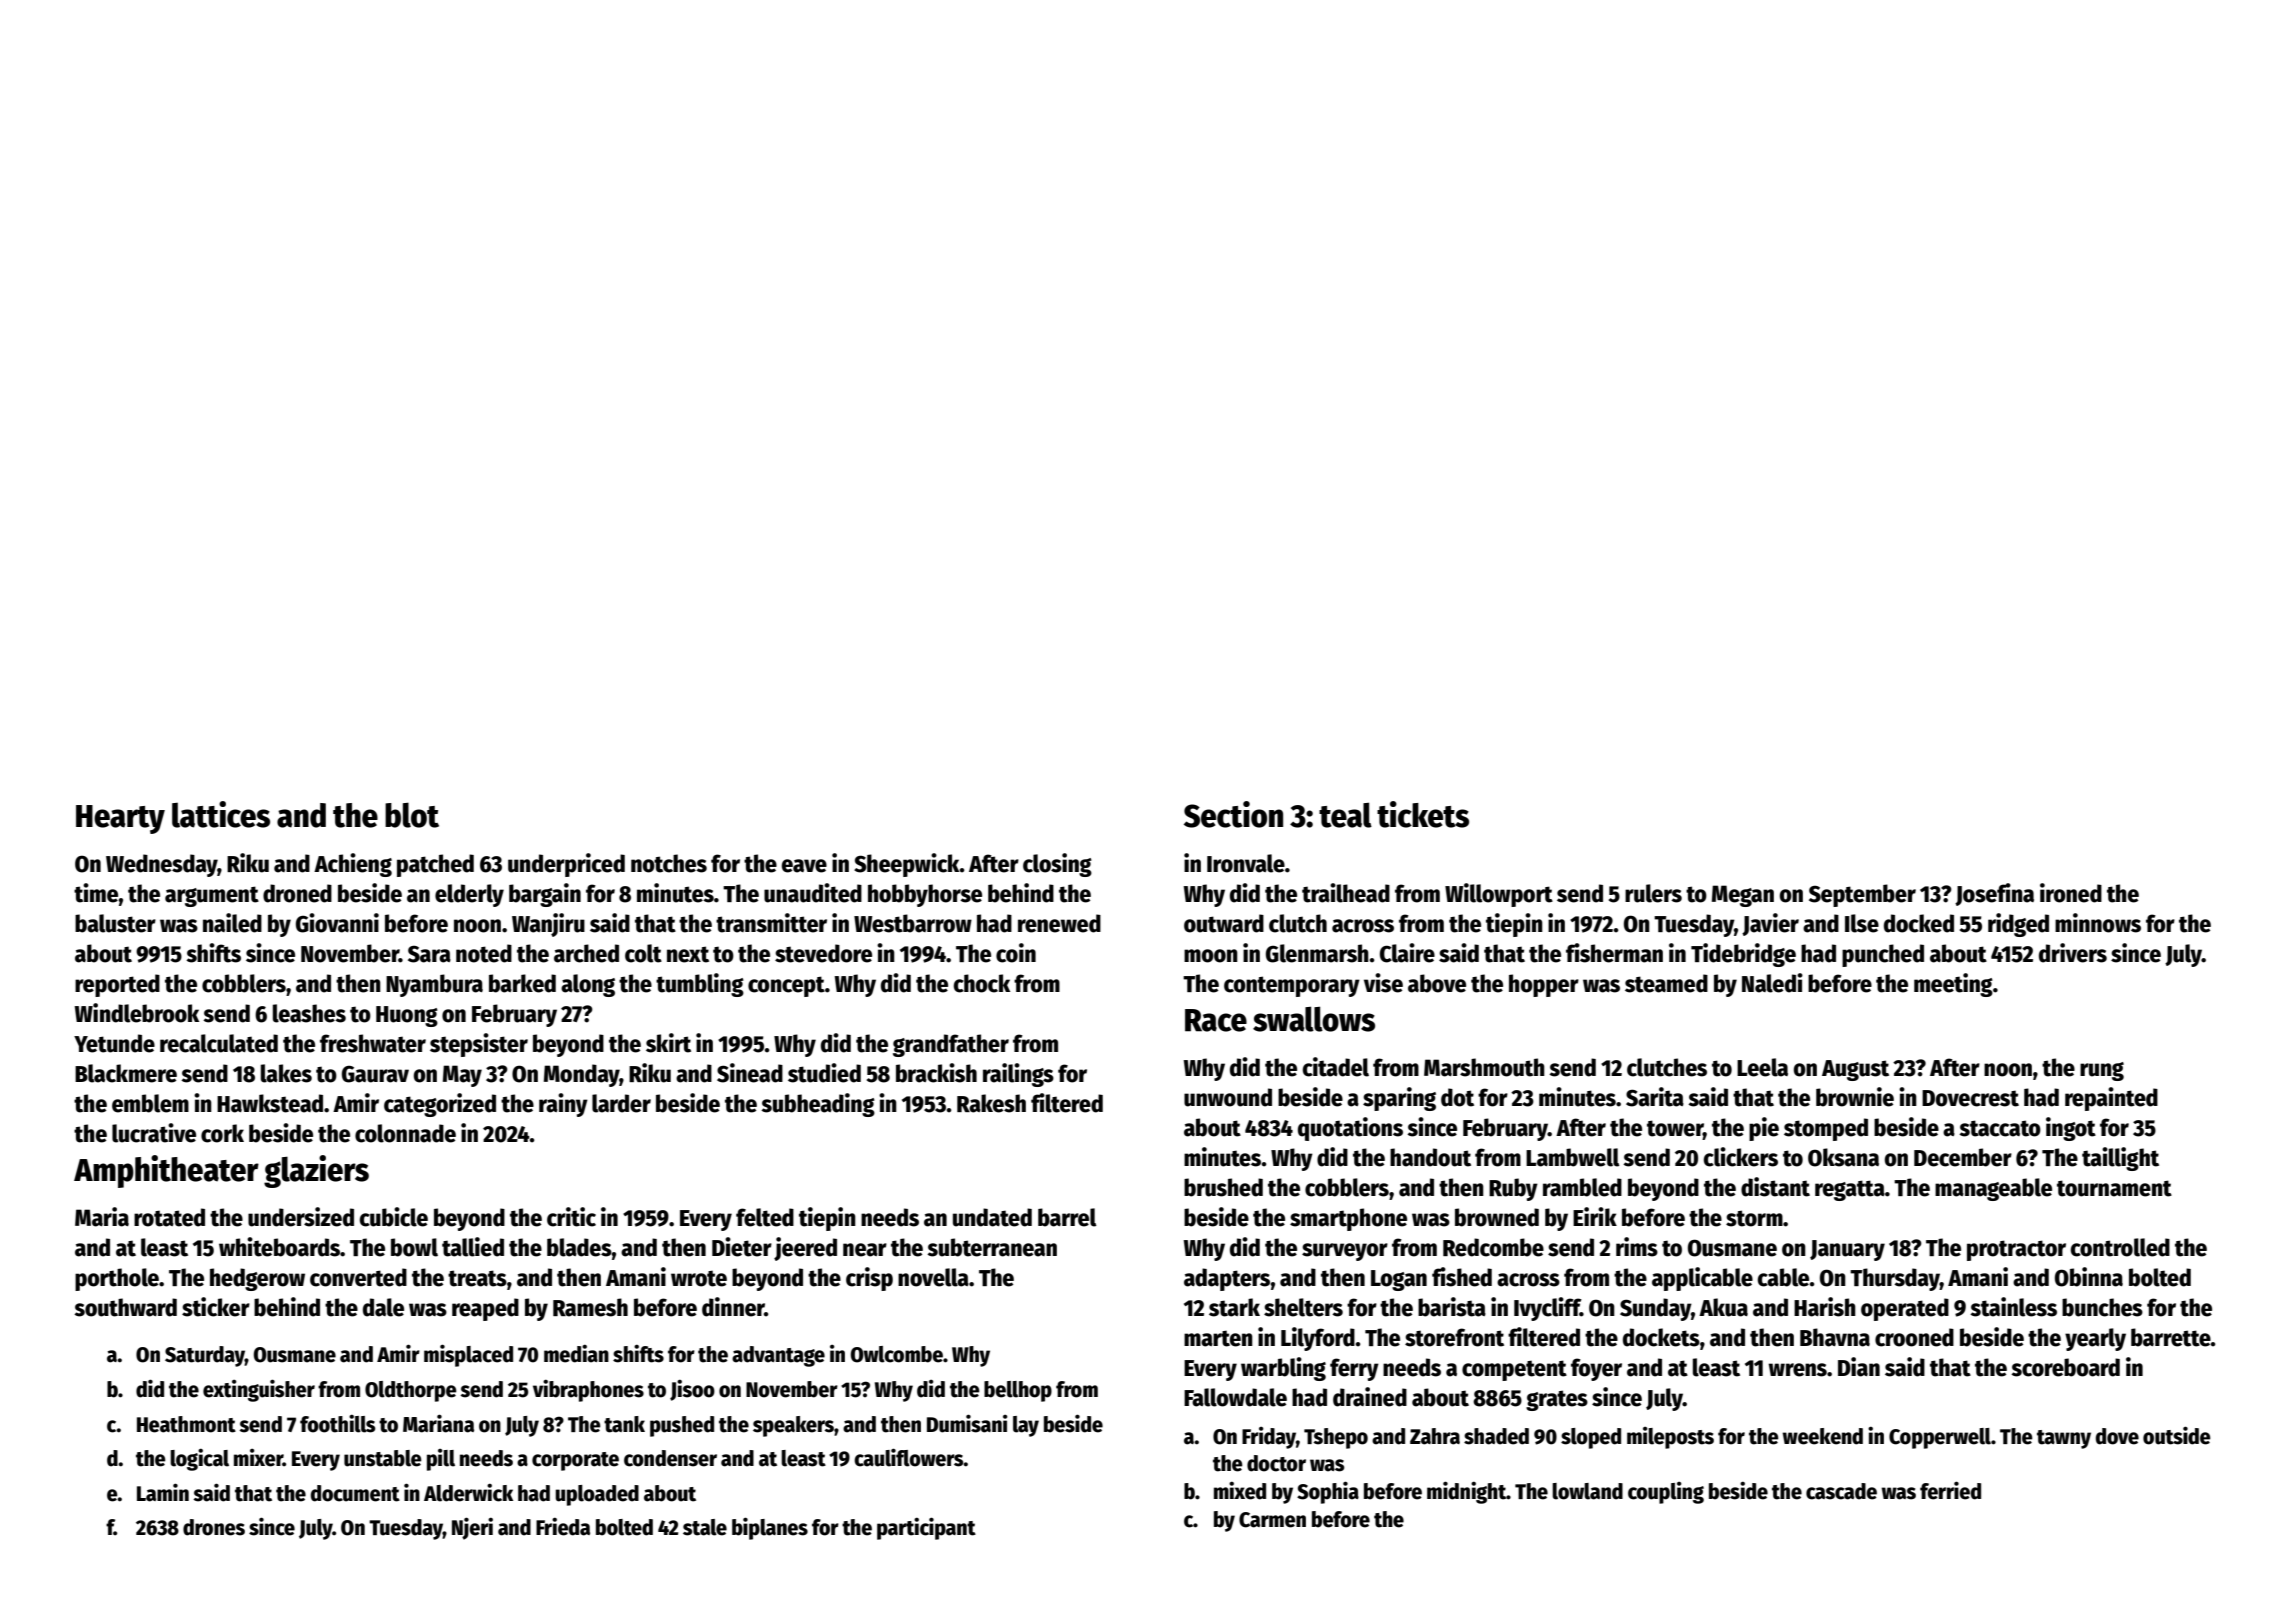  Describe the element at coordinates (316, 1171) in the screenshot. I see `glaziers` at that location.
